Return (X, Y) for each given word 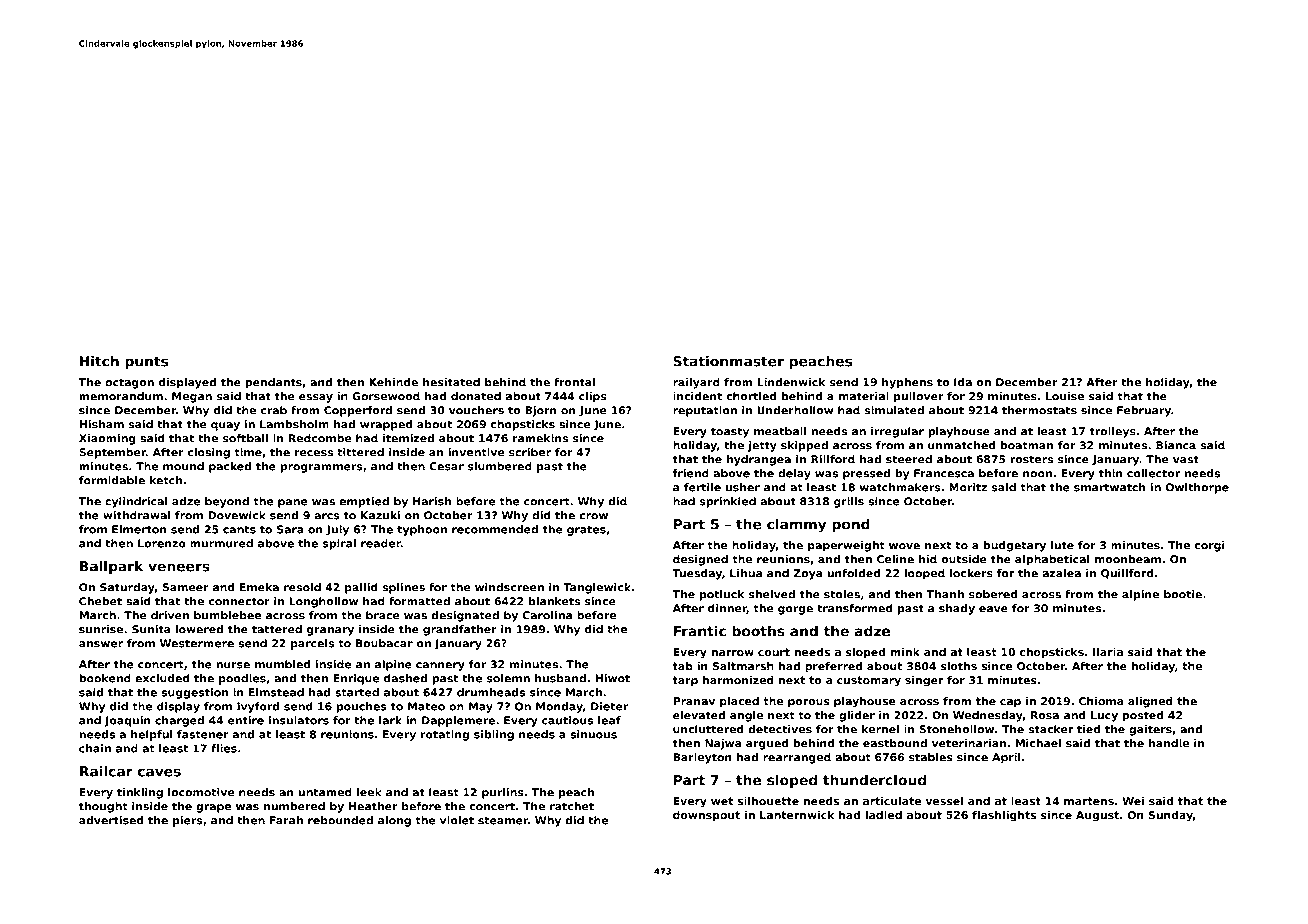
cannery (440, 666)
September (112, 453)
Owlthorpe (1197, 488)
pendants (274, 383)
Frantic (700, 631)
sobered (993, 594)
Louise (1065, 396)
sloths (959, 666)
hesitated (451, 382)
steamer (503, 820)
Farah (286, 820)
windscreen (509, 587)
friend (691, 473)
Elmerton (139, 529)
